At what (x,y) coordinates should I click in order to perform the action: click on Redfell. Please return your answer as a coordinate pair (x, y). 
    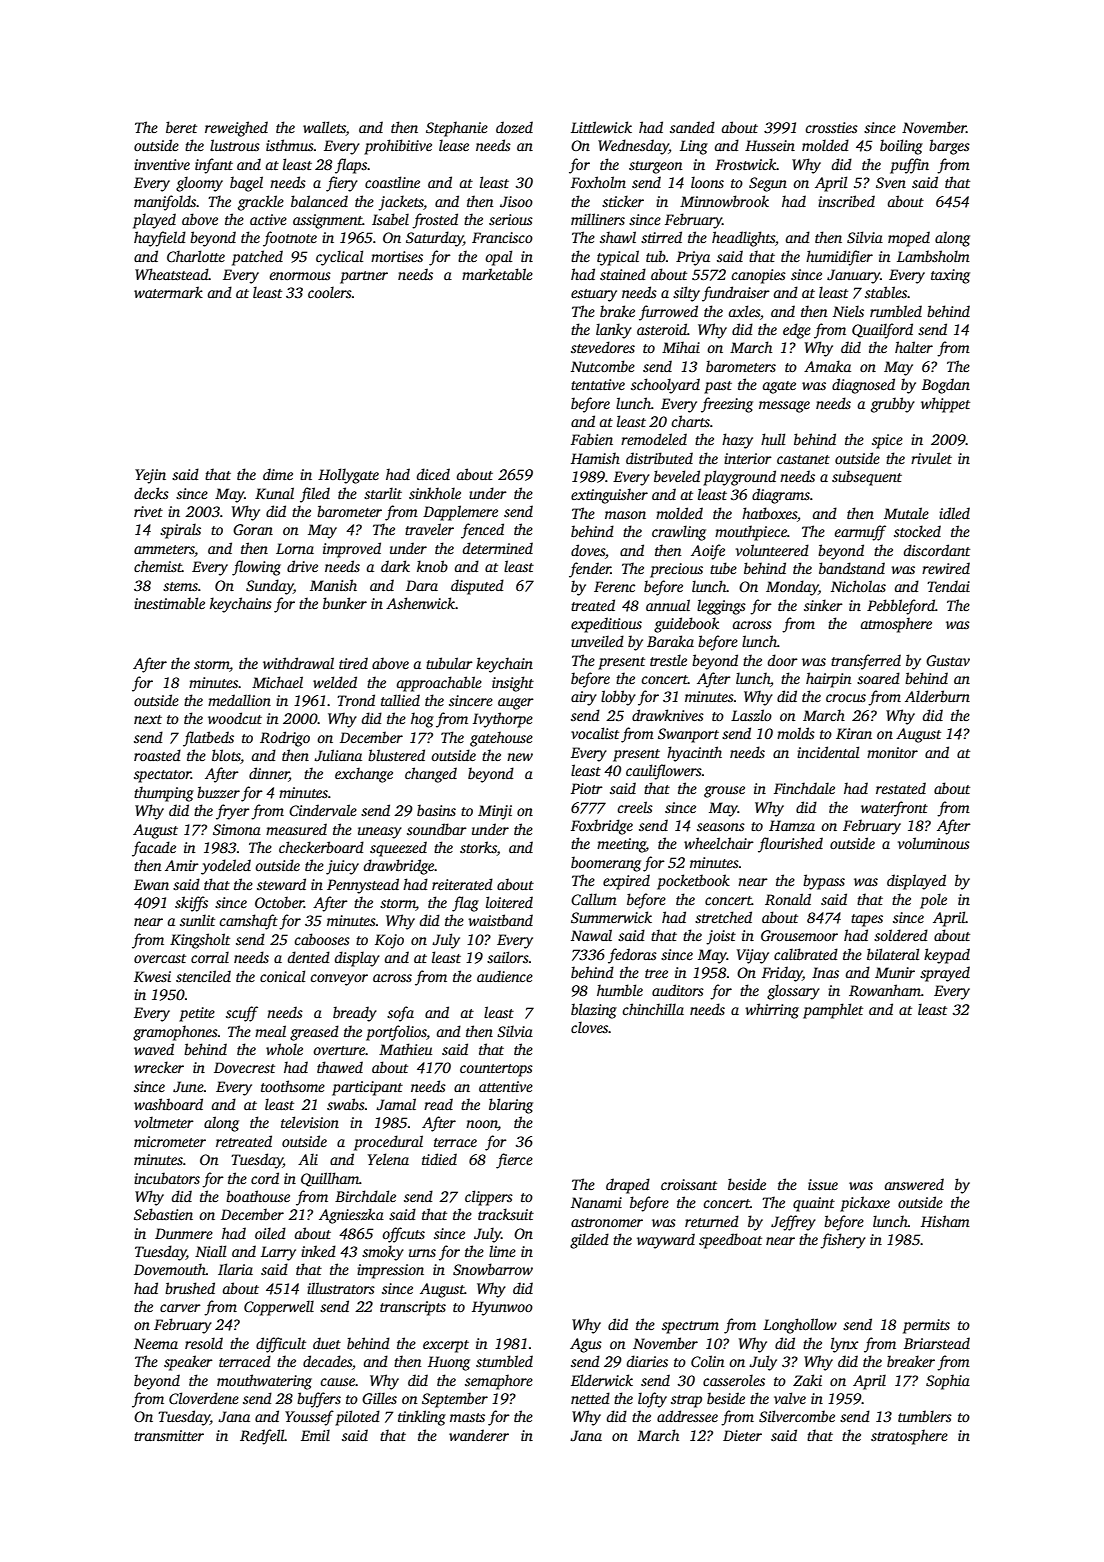
    Looking at the image, I should click on (262, 1437).
